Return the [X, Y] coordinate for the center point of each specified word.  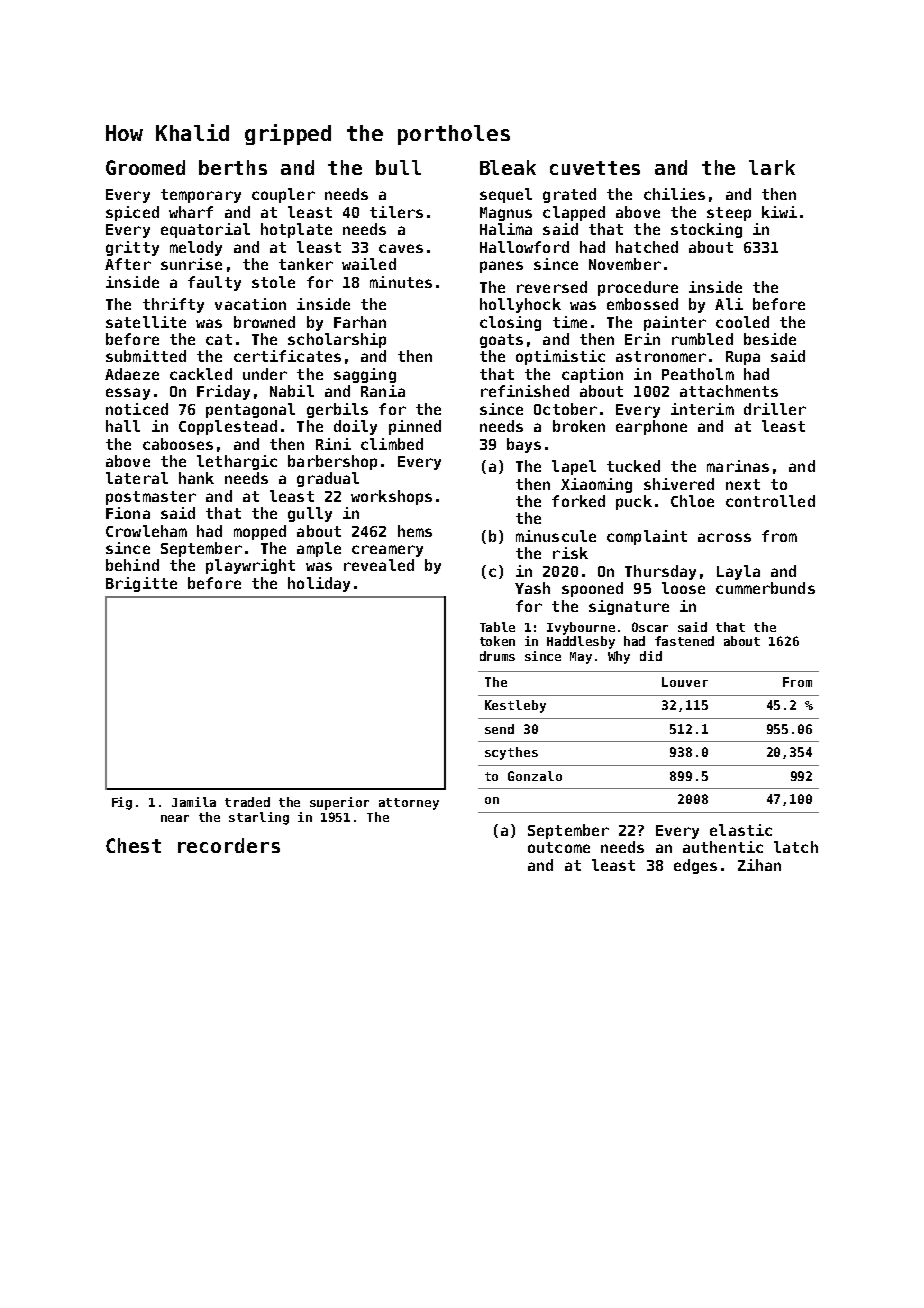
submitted [146, 356]
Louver [685, 682]
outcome [559, 847]
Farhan [360, 322]
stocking [706, 230]
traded [247, 802]
